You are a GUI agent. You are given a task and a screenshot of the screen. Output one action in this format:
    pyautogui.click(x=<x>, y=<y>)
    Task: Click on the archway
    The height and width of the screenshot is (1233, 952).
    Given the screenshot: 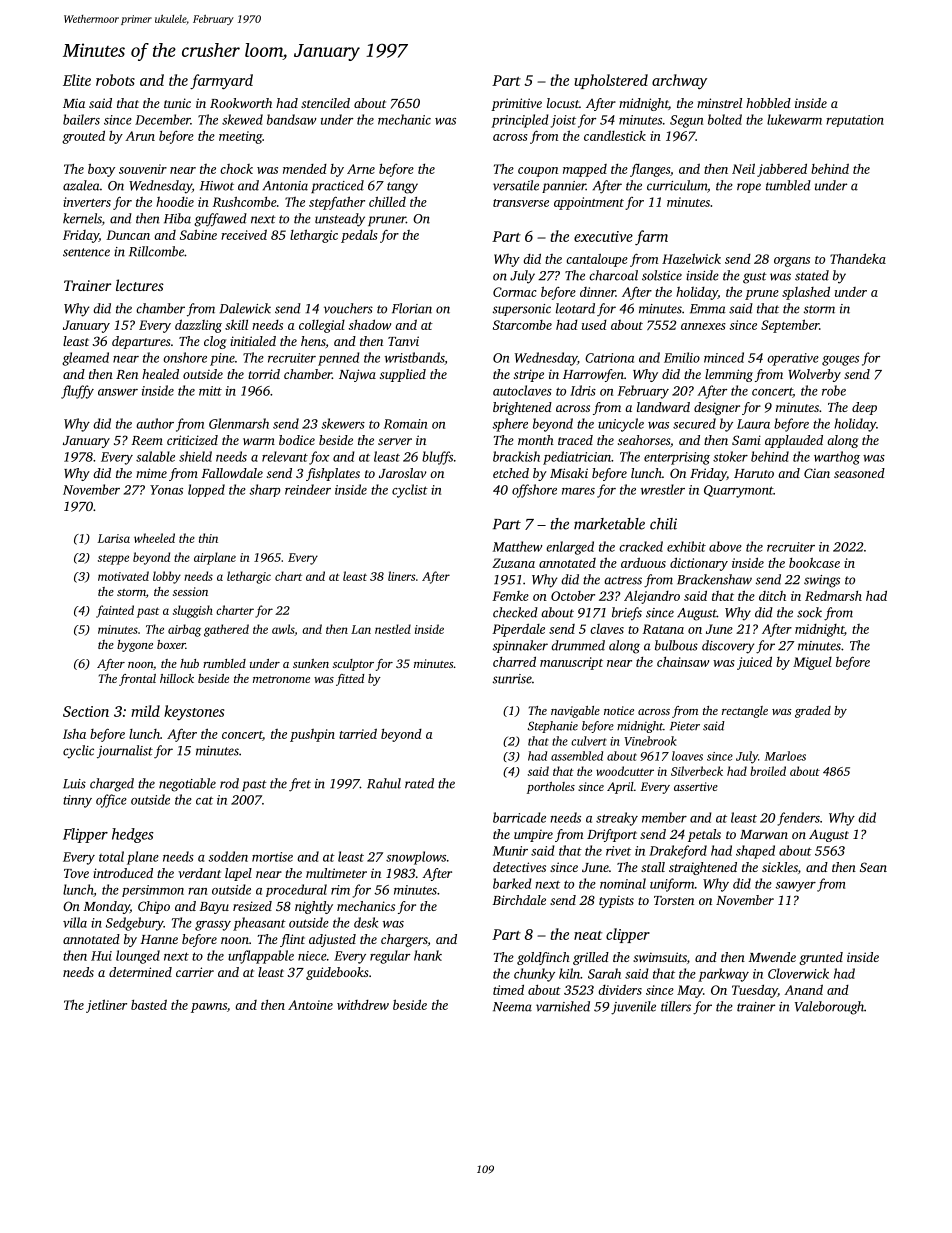 What is the action you would take?
    pyautogui.click(x=679, y=82)
